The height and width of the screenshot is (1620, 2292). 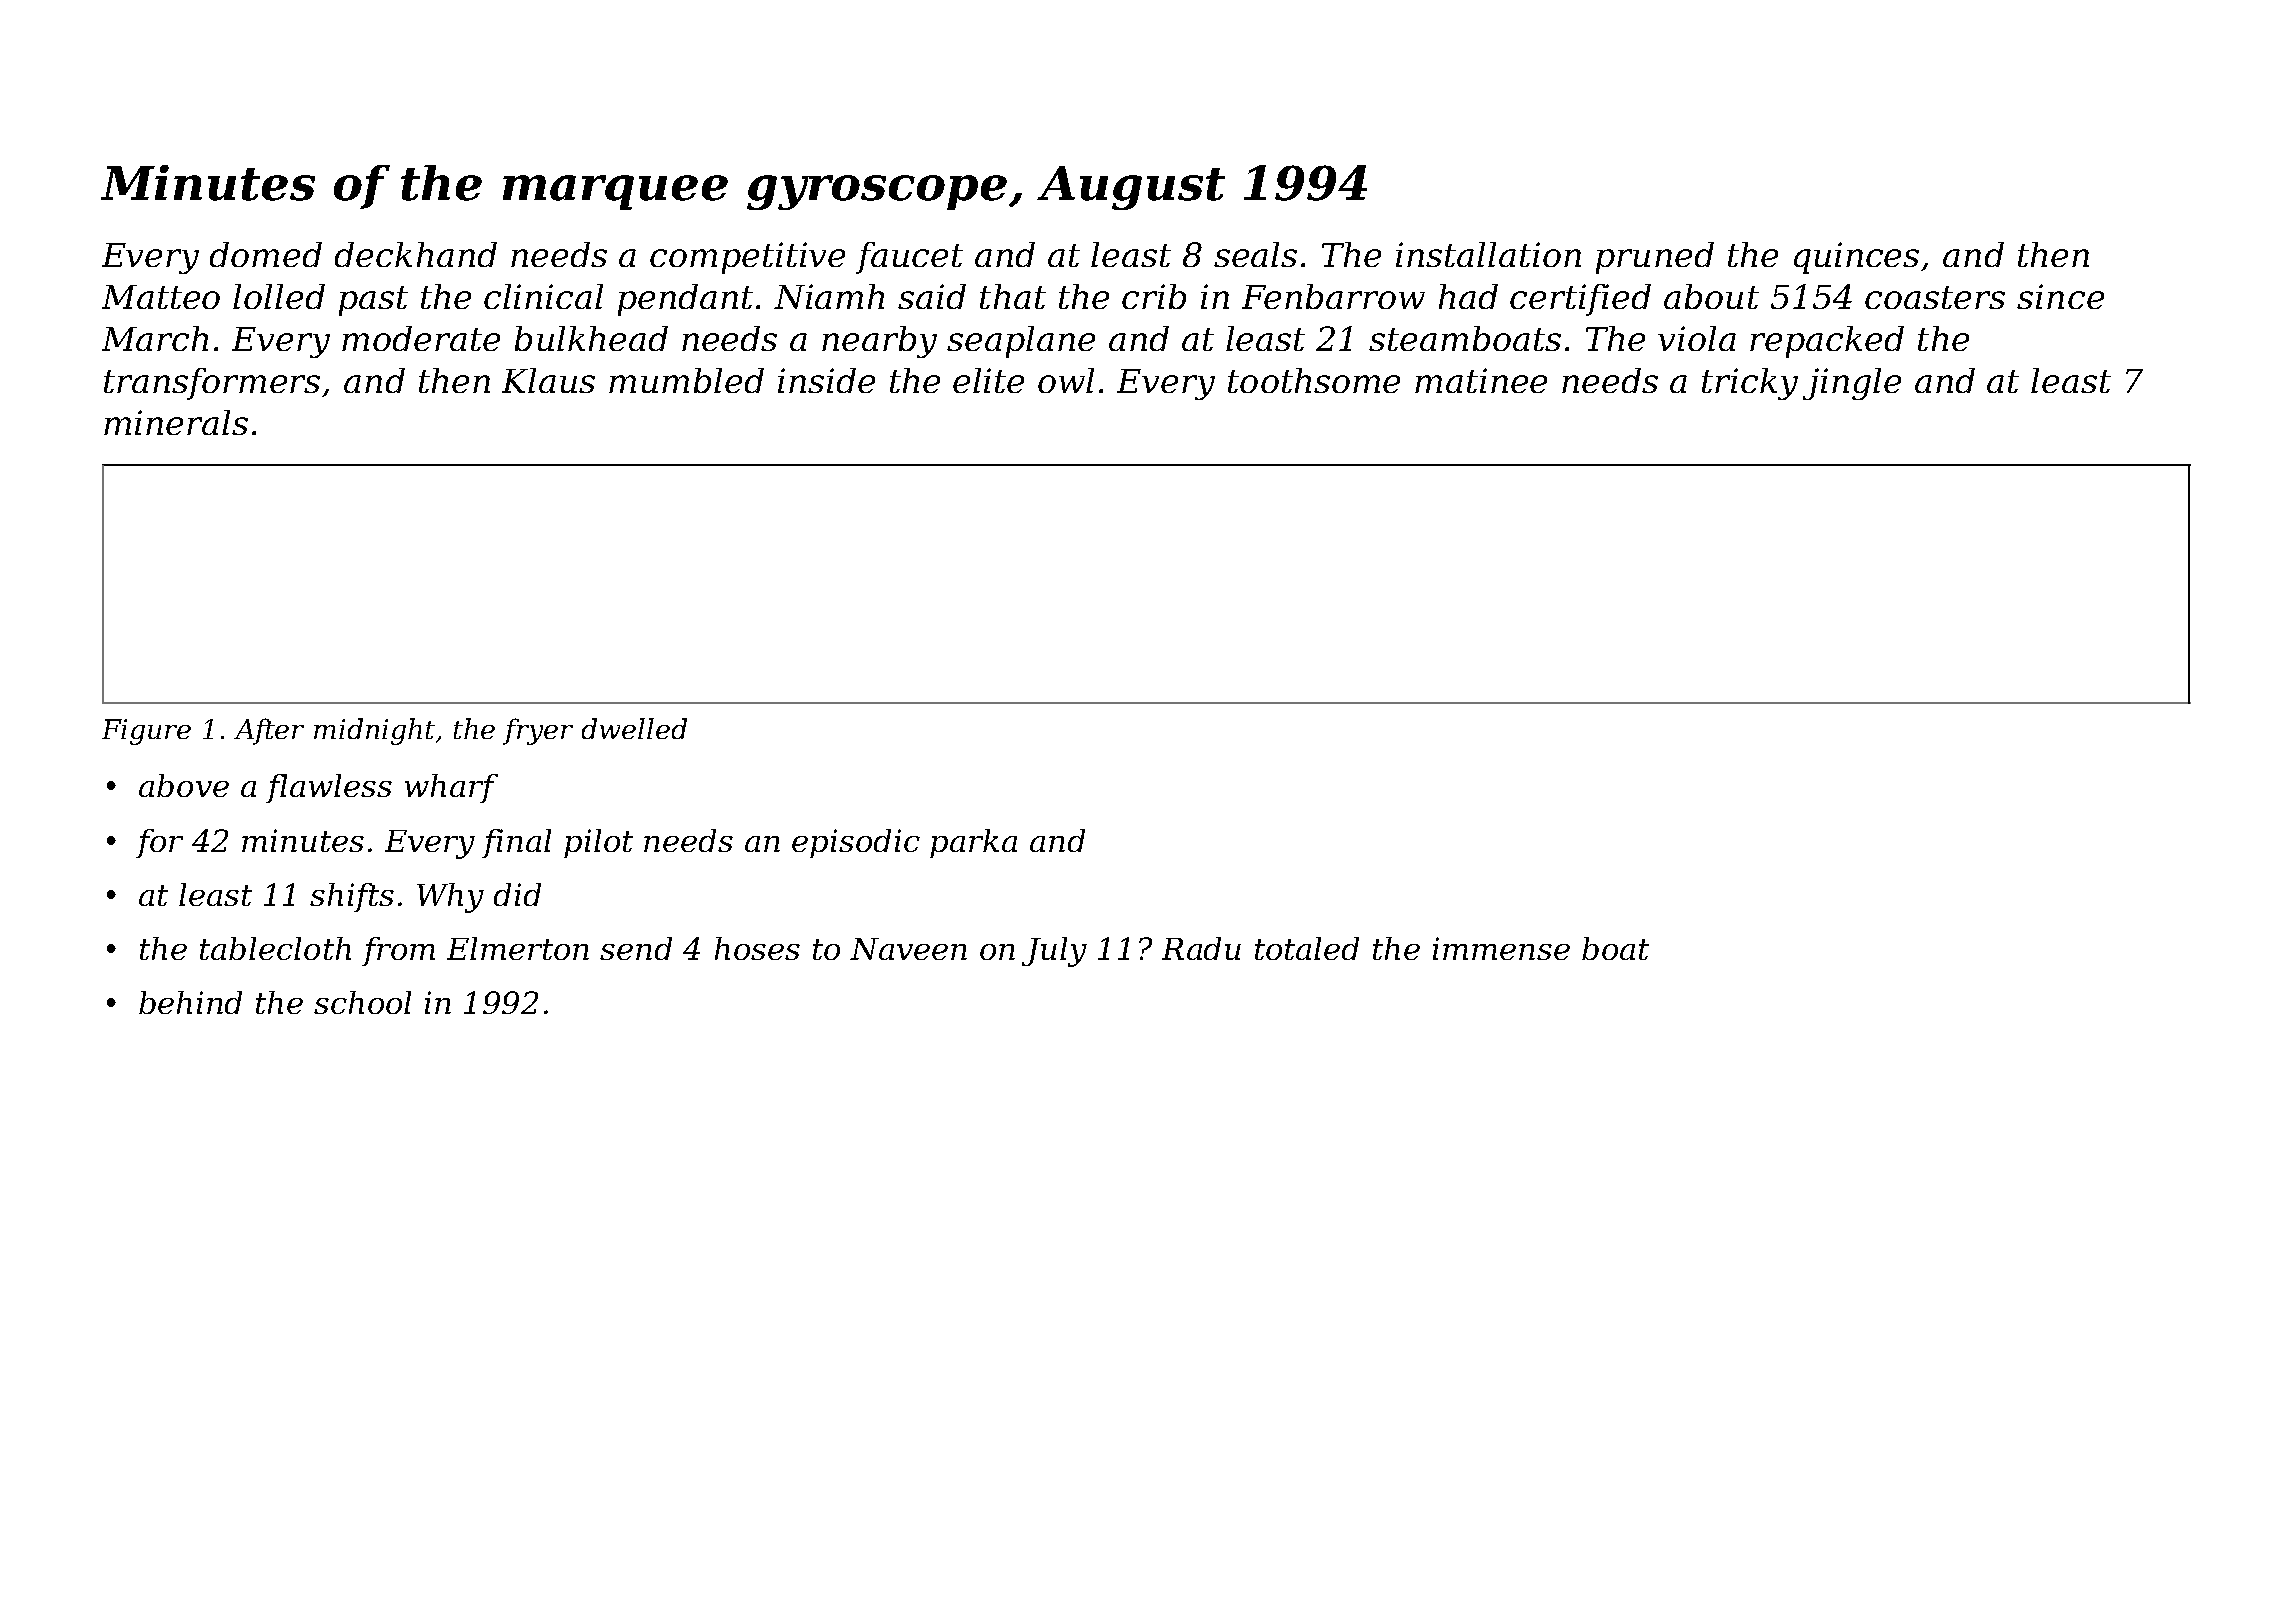 I want to click on minerals, so click(x=176, y=422).
